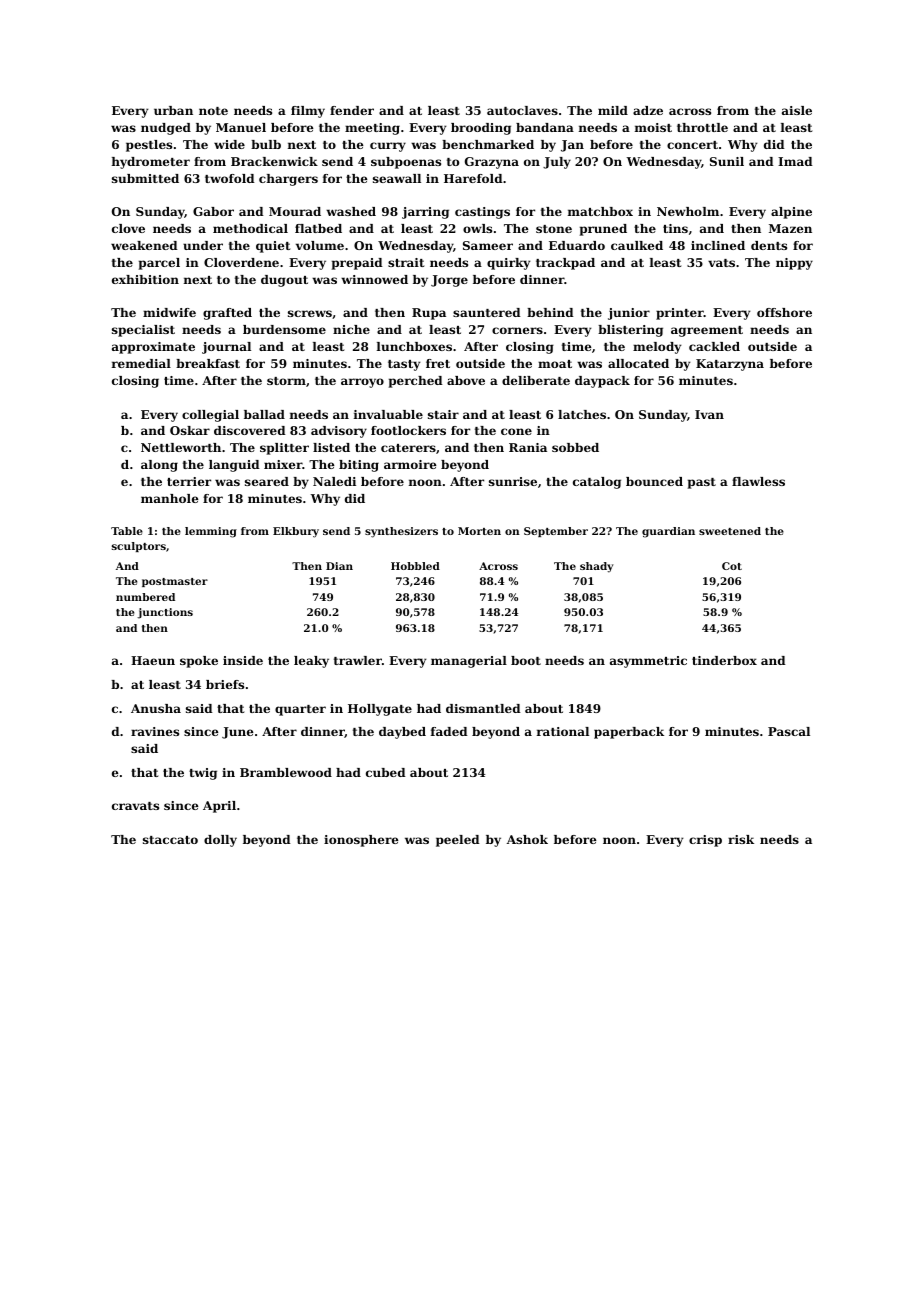  I want to click on caterers, so click(408, 448).
